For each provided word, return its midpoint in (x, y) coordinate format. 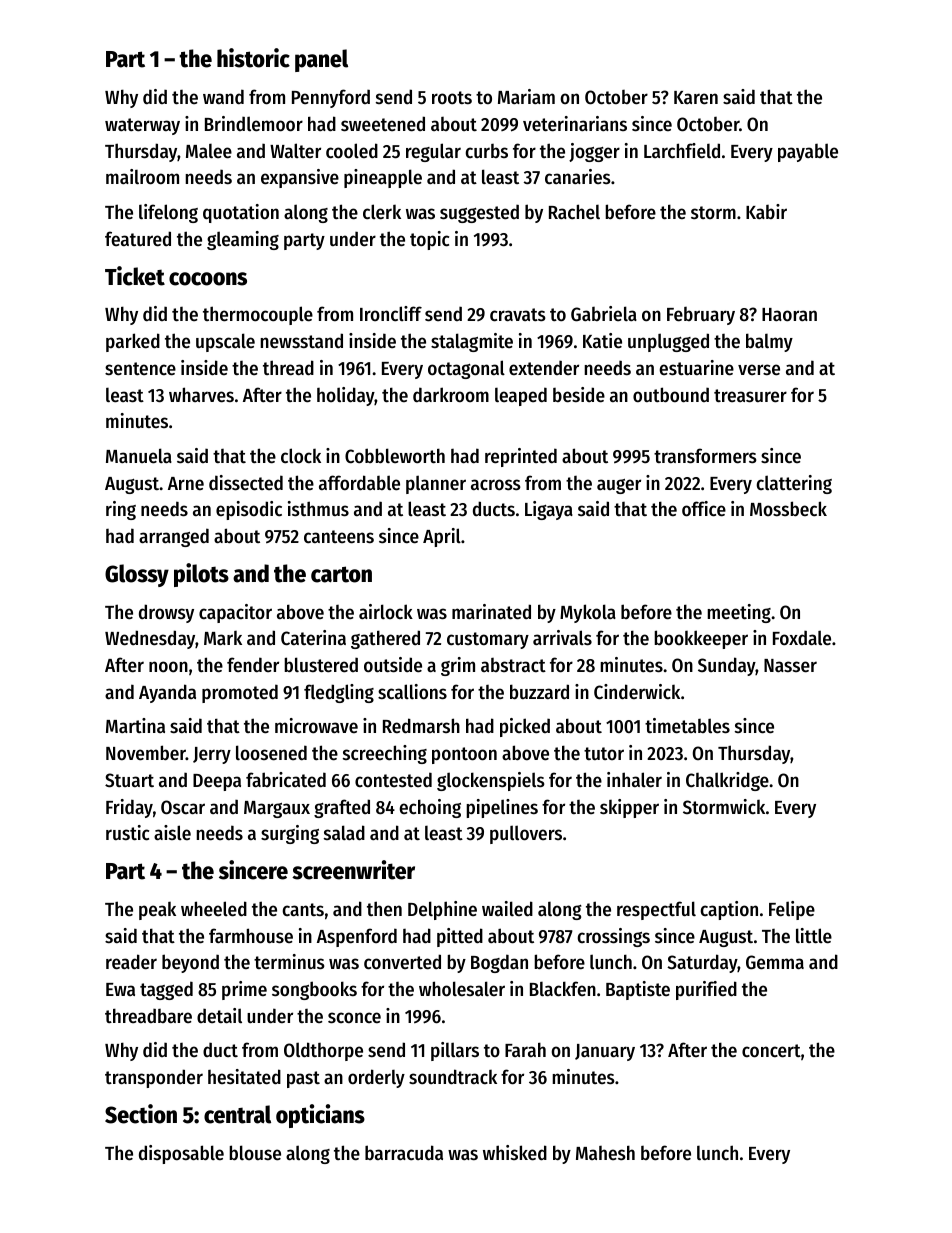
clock (301, 456)
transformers (705, 456)
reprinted (521, 457)
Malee (209, 151)
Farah (525, 1049)
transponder (154, 1078)
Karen (696, 98)
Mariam (526, 96)
